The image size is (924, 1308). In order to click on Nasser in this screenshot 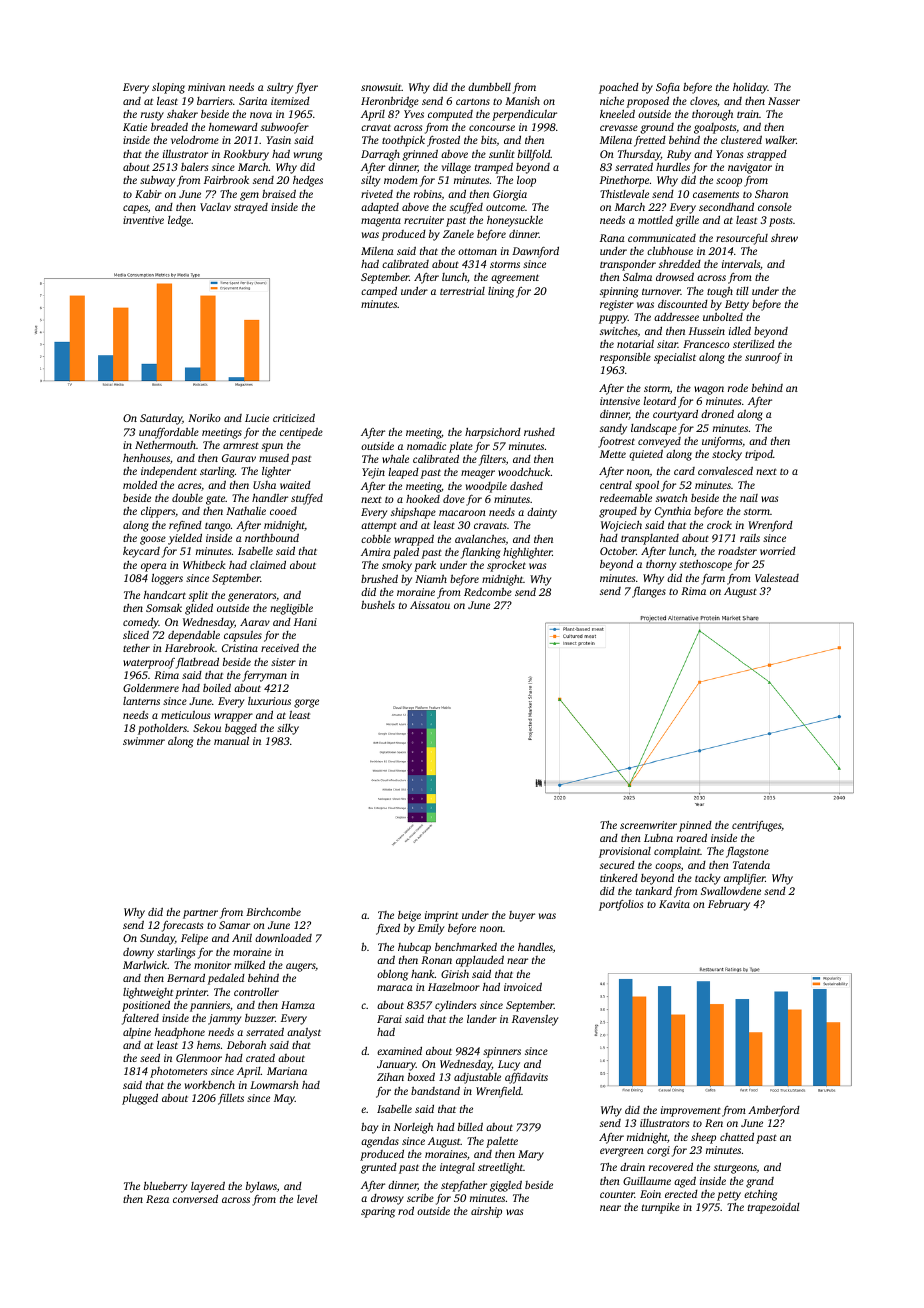, I will do `click(784, 101)`.
